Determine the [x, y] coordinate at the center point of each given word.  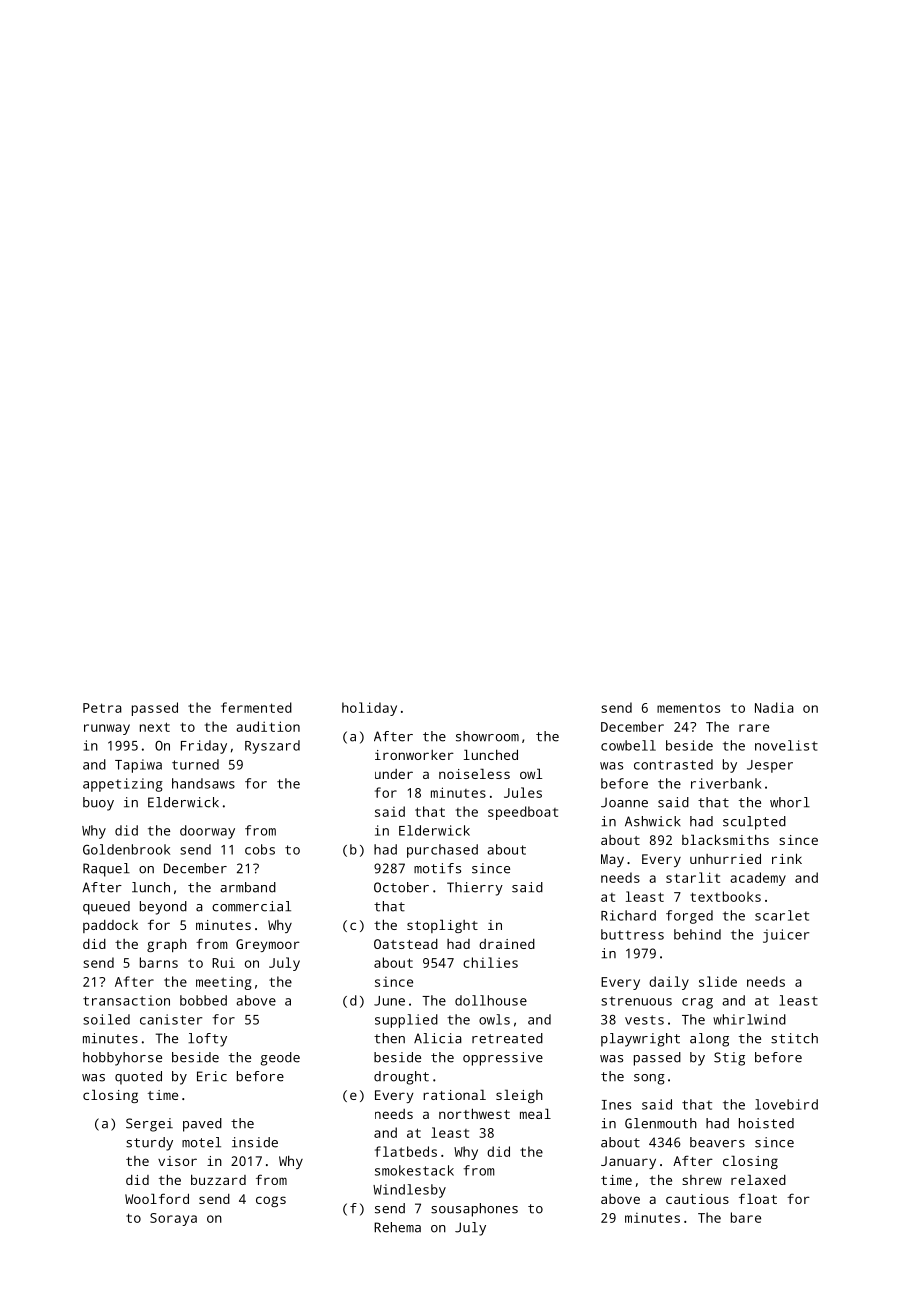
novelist [786, 745]
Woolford [157, 1198]
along [709, 1040]
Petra [102, 708]
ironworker [414, 755]
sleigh [519, 1096]
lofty [207, 1040]
